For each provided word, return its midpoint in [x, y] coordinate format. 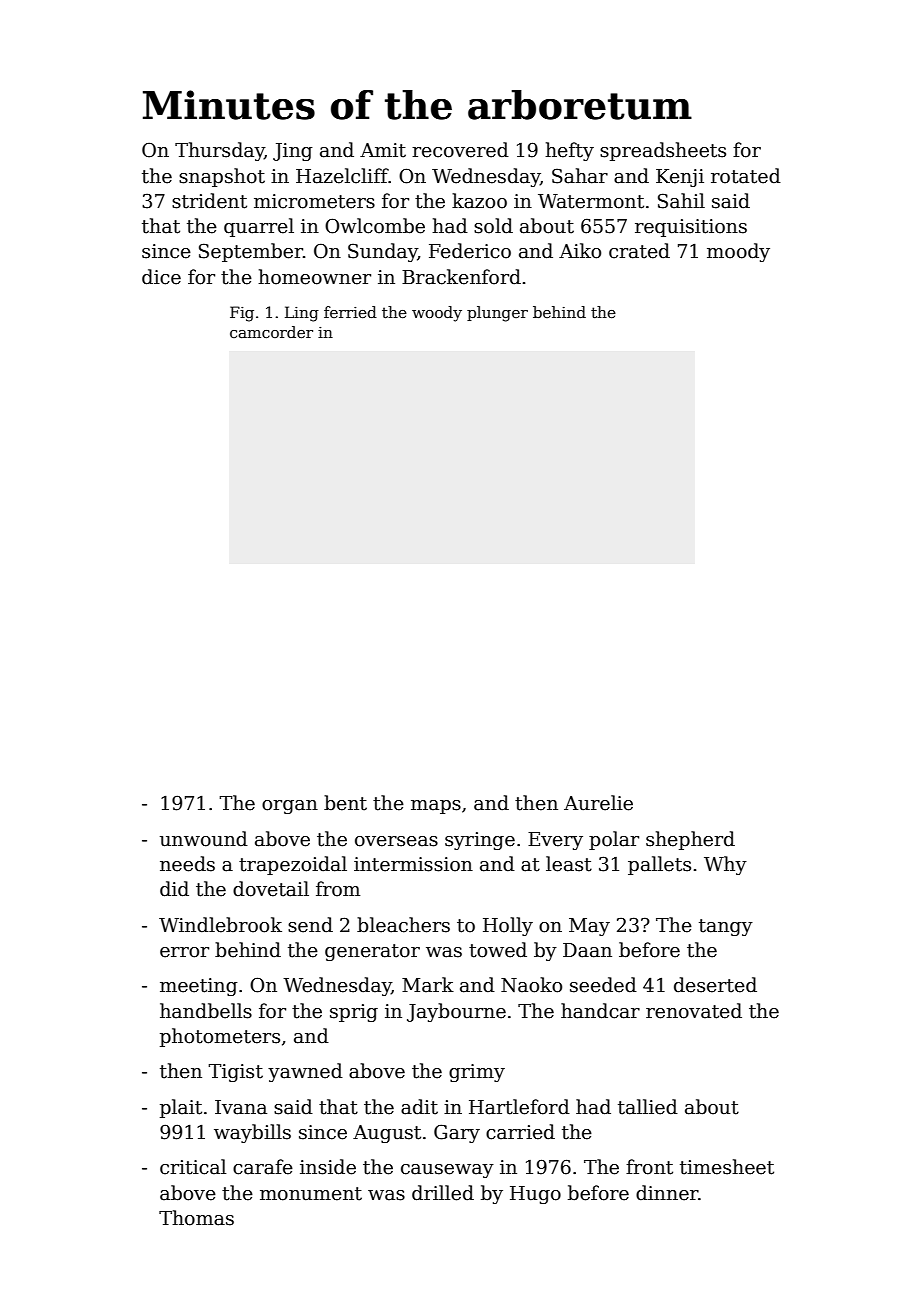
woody [437, 314]
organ [290, 807]
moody [738, 252]
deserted [715, 985]
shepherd [690, 840]
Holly [508, 926]
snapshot [222, 177]
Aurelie [598, 803]
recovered [460, 150]
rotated [746, 176]
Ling [302, 314]
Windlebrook [220, 925]
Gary [457, 1134]
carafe [263, 1167]
